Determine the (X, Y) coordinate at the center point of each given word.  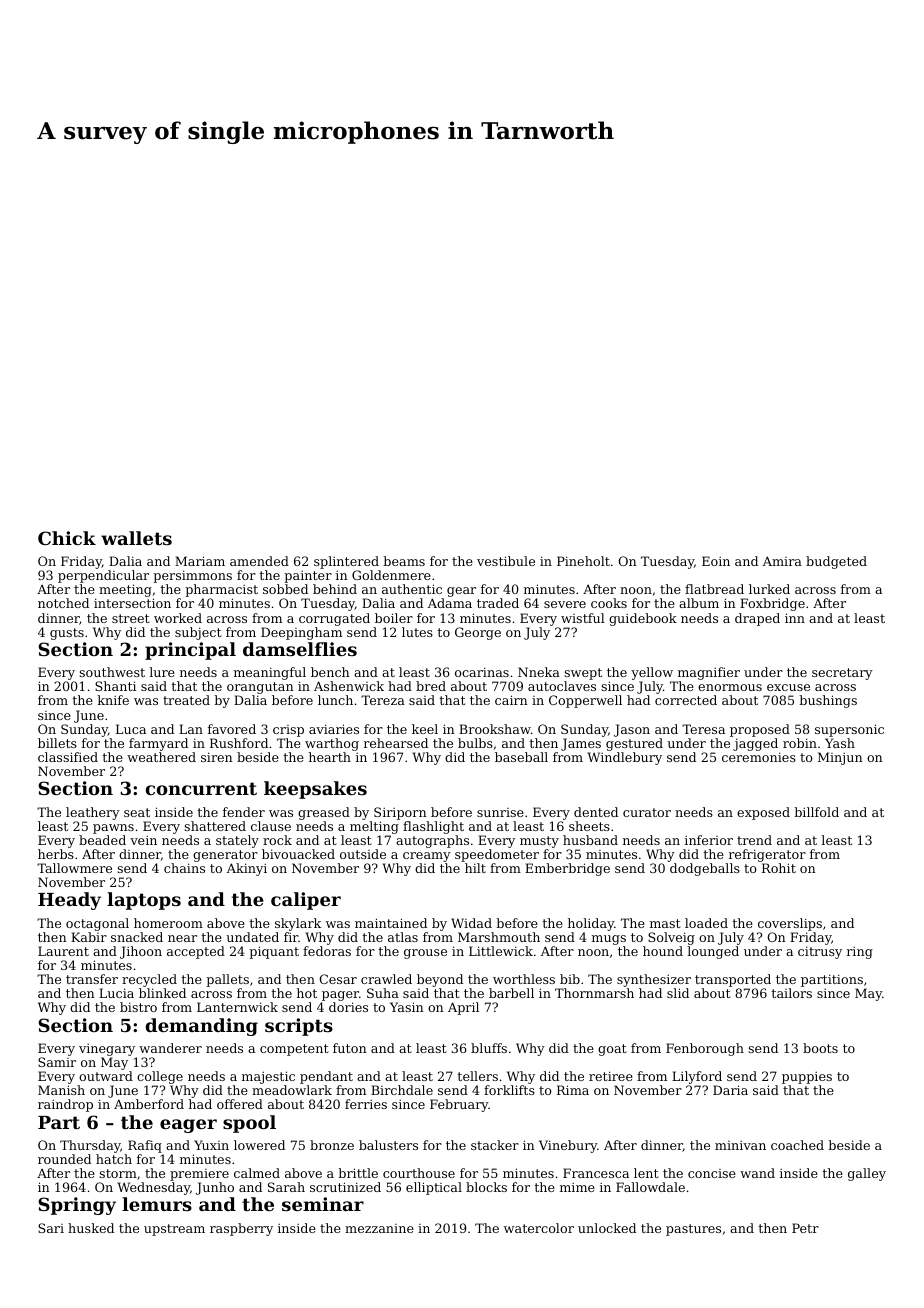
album (699, 603)
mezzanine (379, 1228)
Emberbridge (567, 869)
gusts (67, 634)
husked (91, 1228)
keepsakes (315, 790)
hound (663, 951)
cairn (511, 700)
